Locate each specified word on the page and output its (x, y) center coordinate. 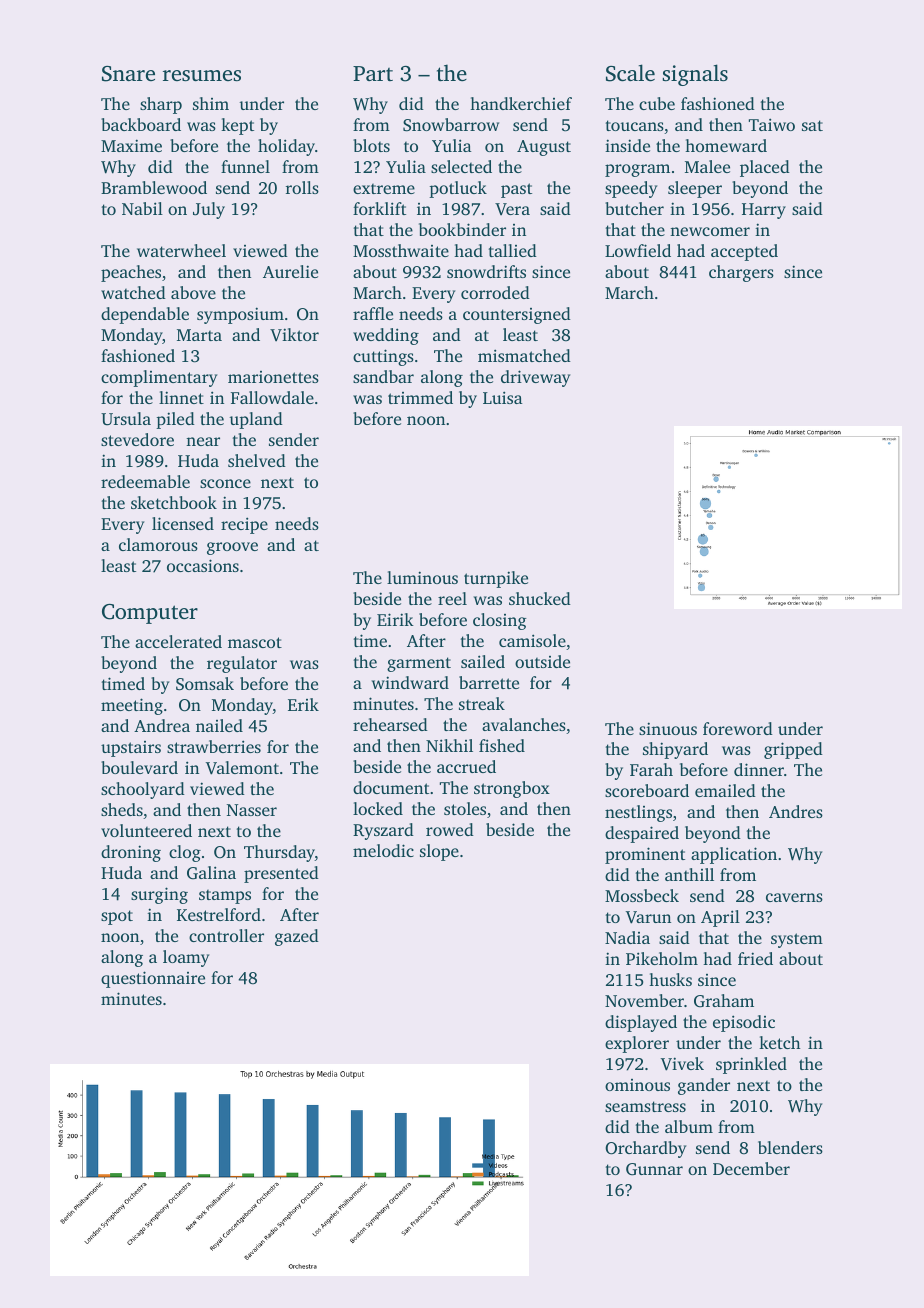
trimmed (420, 397)
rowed (450, 829)
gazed (297, 937)
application (734, 855)
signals (695, 75)
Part (373, 73)
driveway (535, 378)
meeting (132, 706)
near (203, 441)
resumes (202, 75)
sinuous (668, 728)
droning (131, 853)
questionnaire (153, 979)
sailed (483, 661)
